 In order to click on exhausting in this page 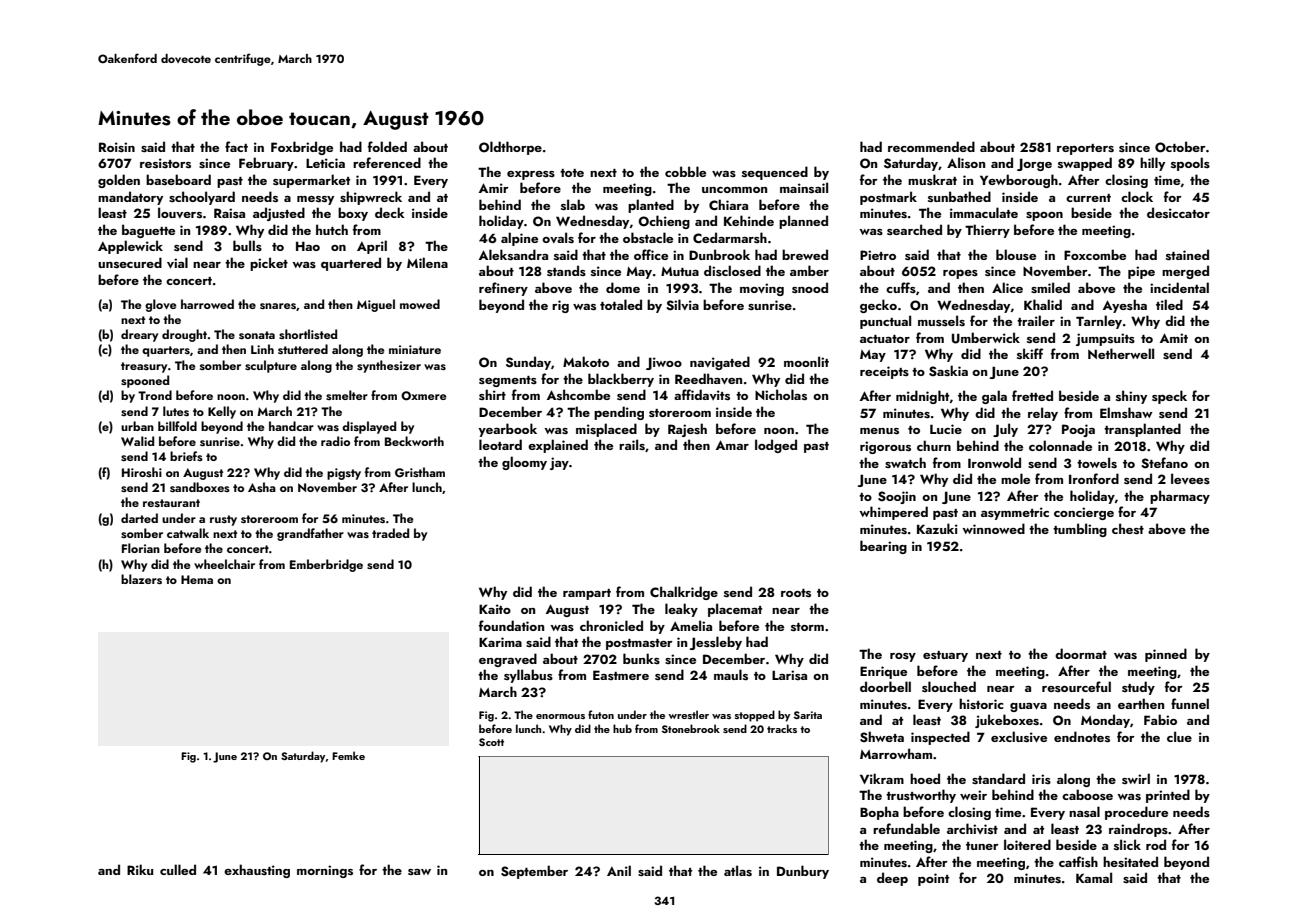, I will do `click(257, 871)`.
